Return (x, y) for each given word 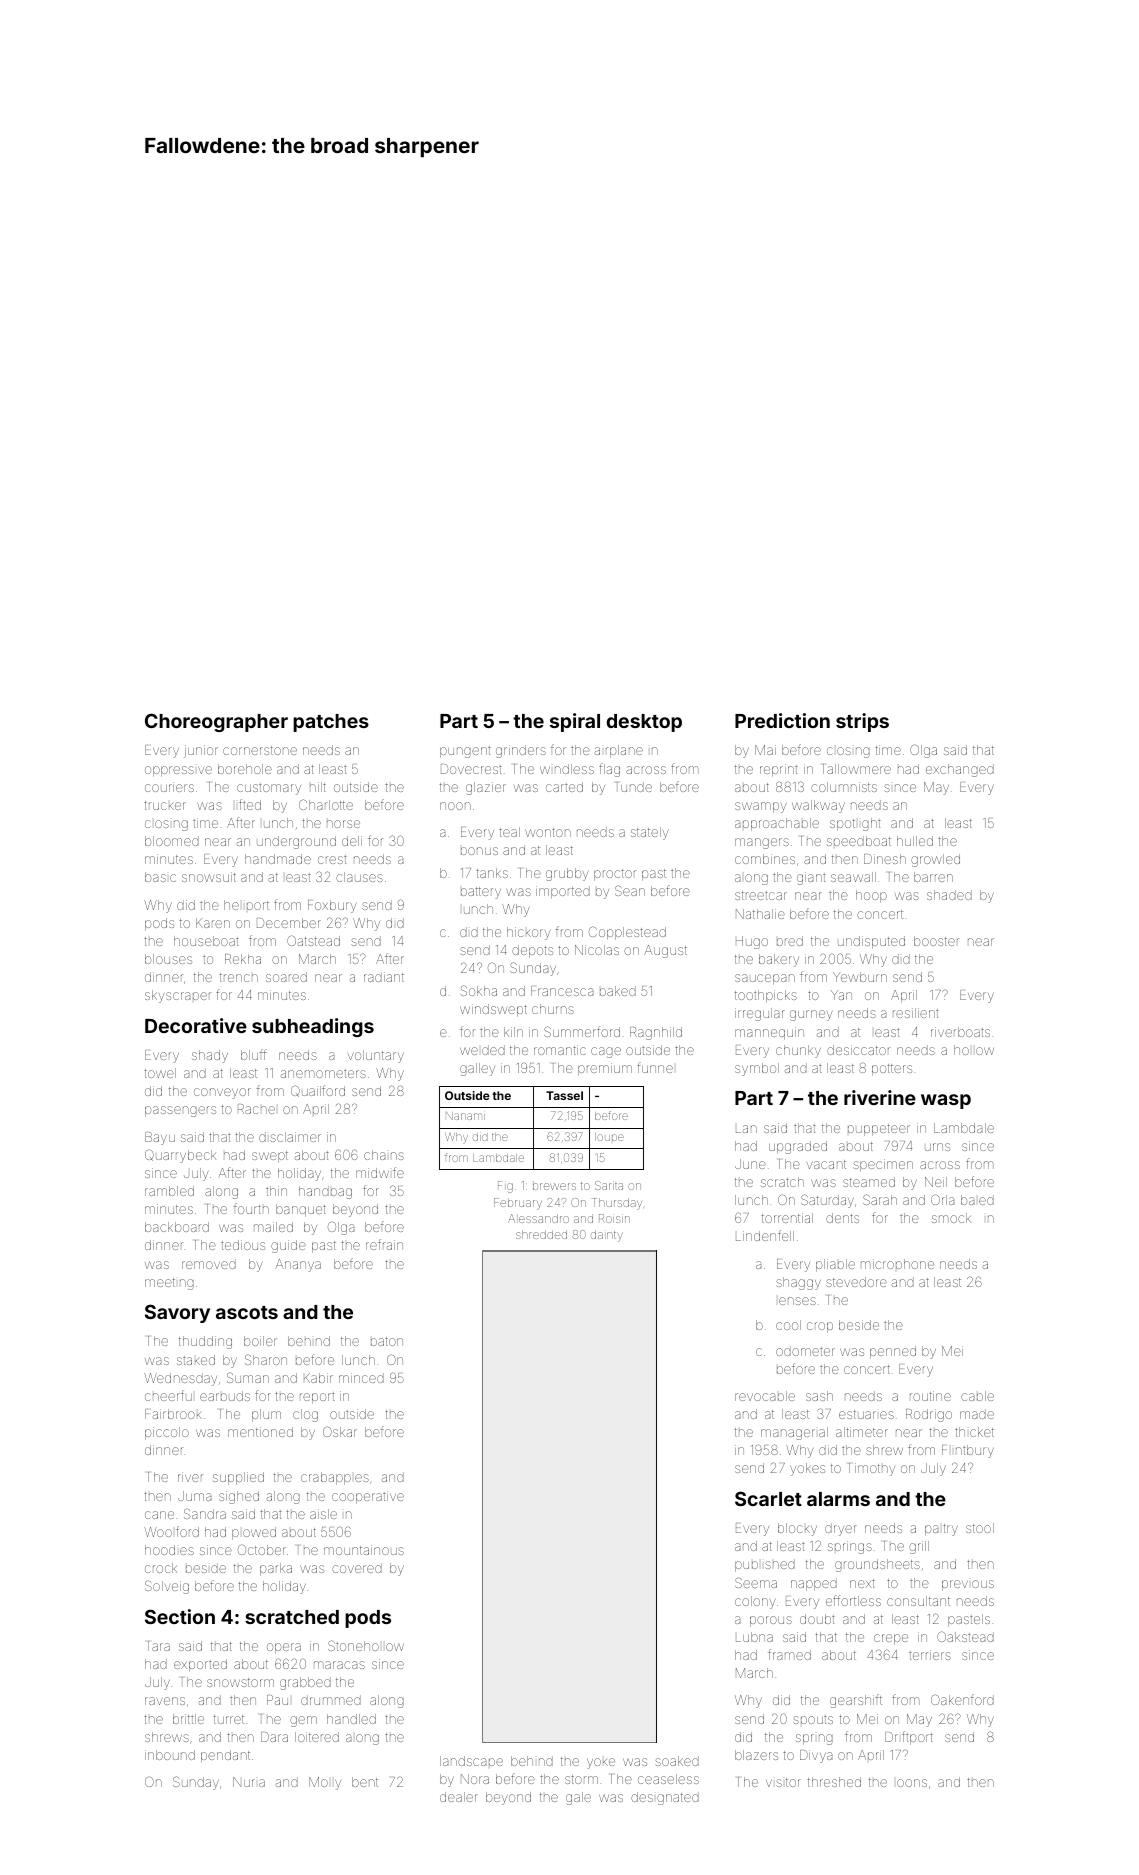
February (518, 1204)
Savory (177, 1313)
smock (951, 1218)
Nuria (249, 1782)
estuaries (866, 1414)
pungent (465, 752)
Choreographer (216, 722)
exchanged (960, 770)
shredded (541, 1234)
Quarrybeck (180, 1156)
